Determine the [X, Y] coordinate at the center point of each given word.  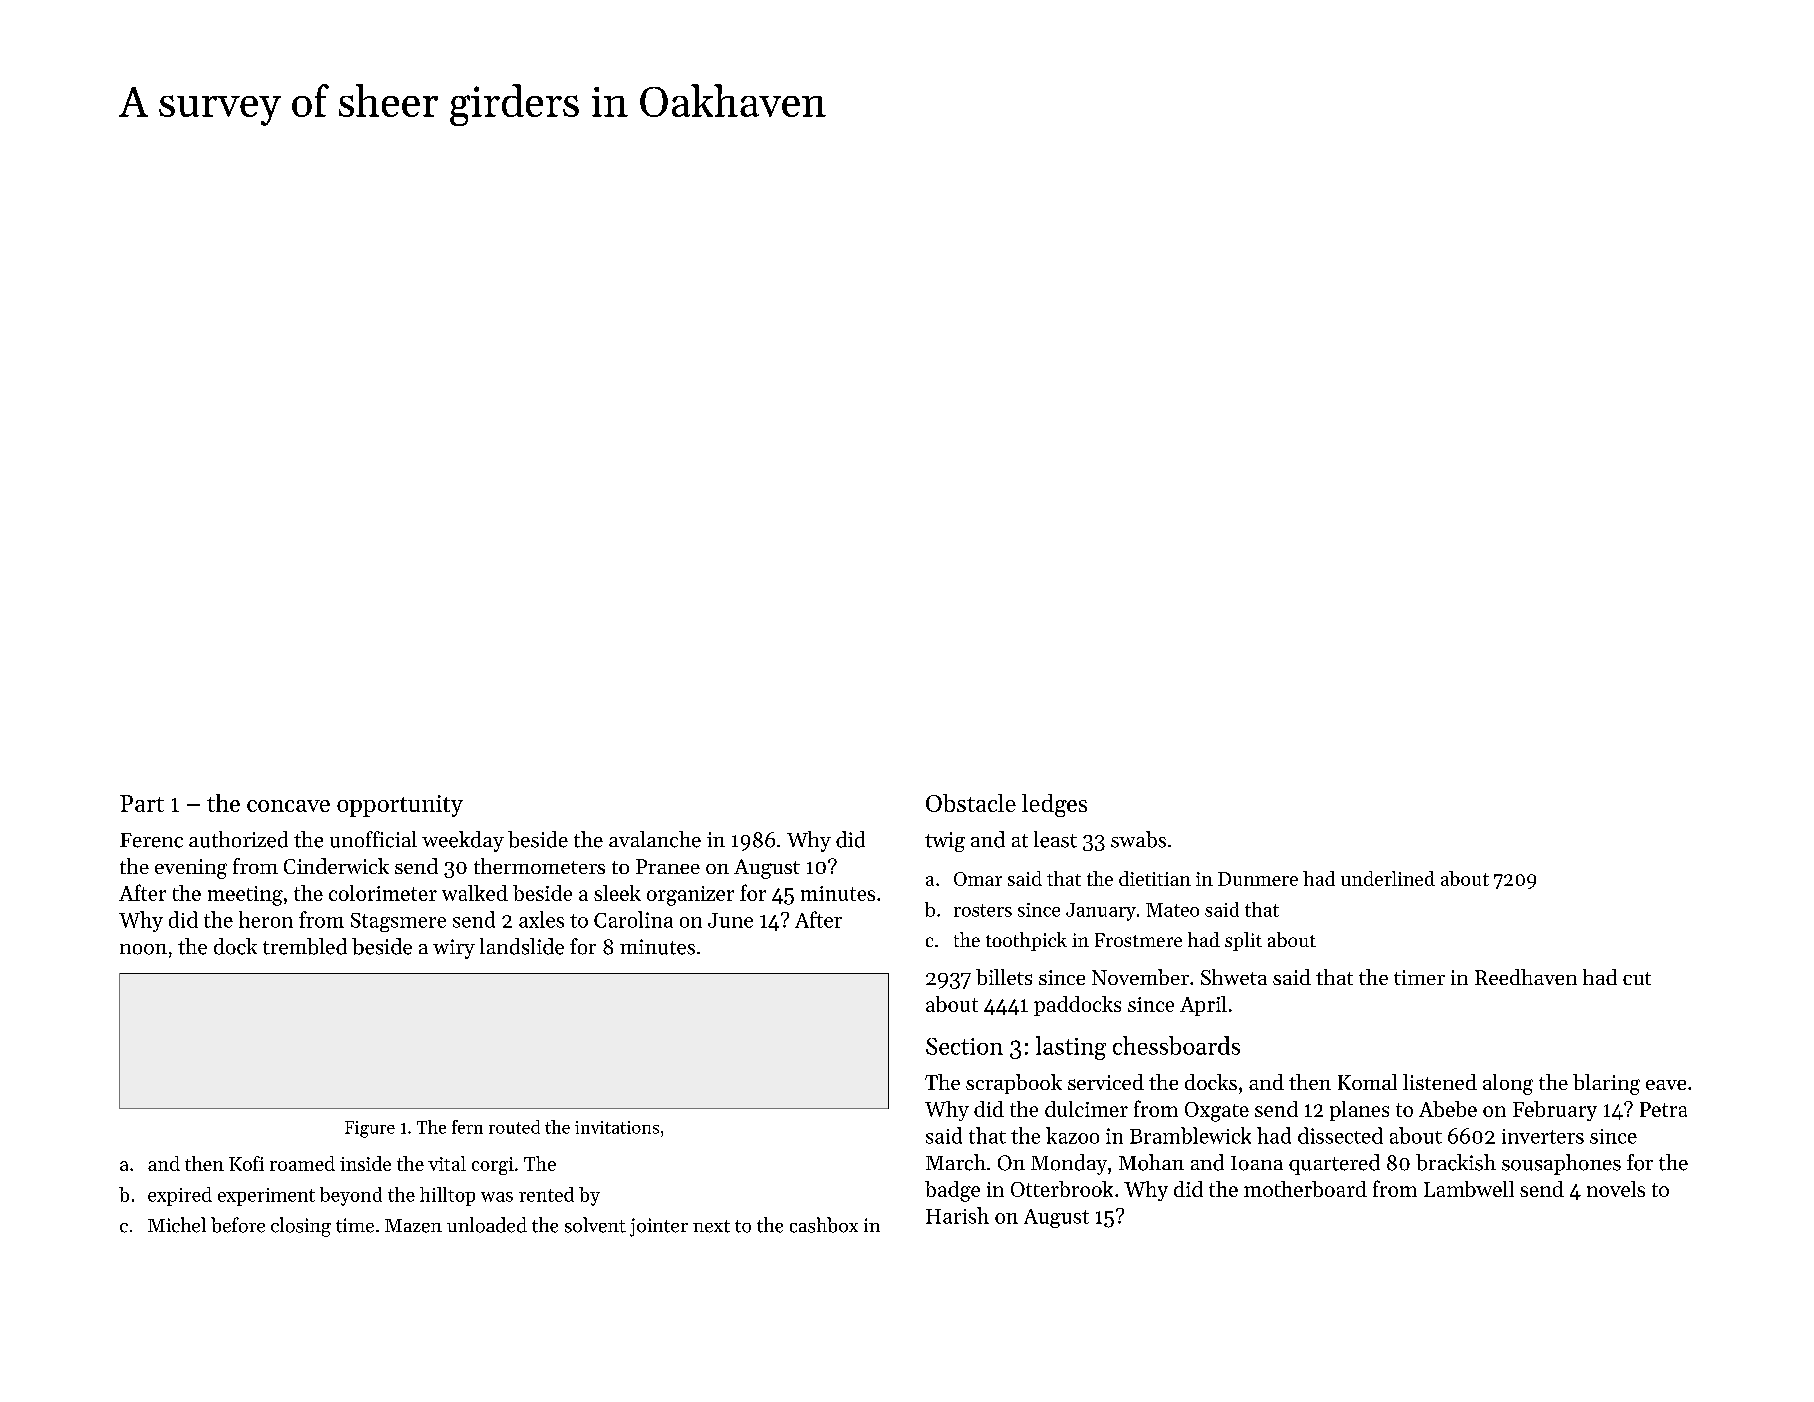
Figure [370, 1129]
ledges [1054, 805]
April [1203, 1006]
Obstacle [971, 803]
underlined [1388, 878]
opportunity [400, 806]
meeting [245, 896]
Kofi [246, 1163]
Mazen [413, 1226]
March [956, 1162]
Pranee [668, 866]
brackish [1456, 1162]
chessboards [1176, 1045]
